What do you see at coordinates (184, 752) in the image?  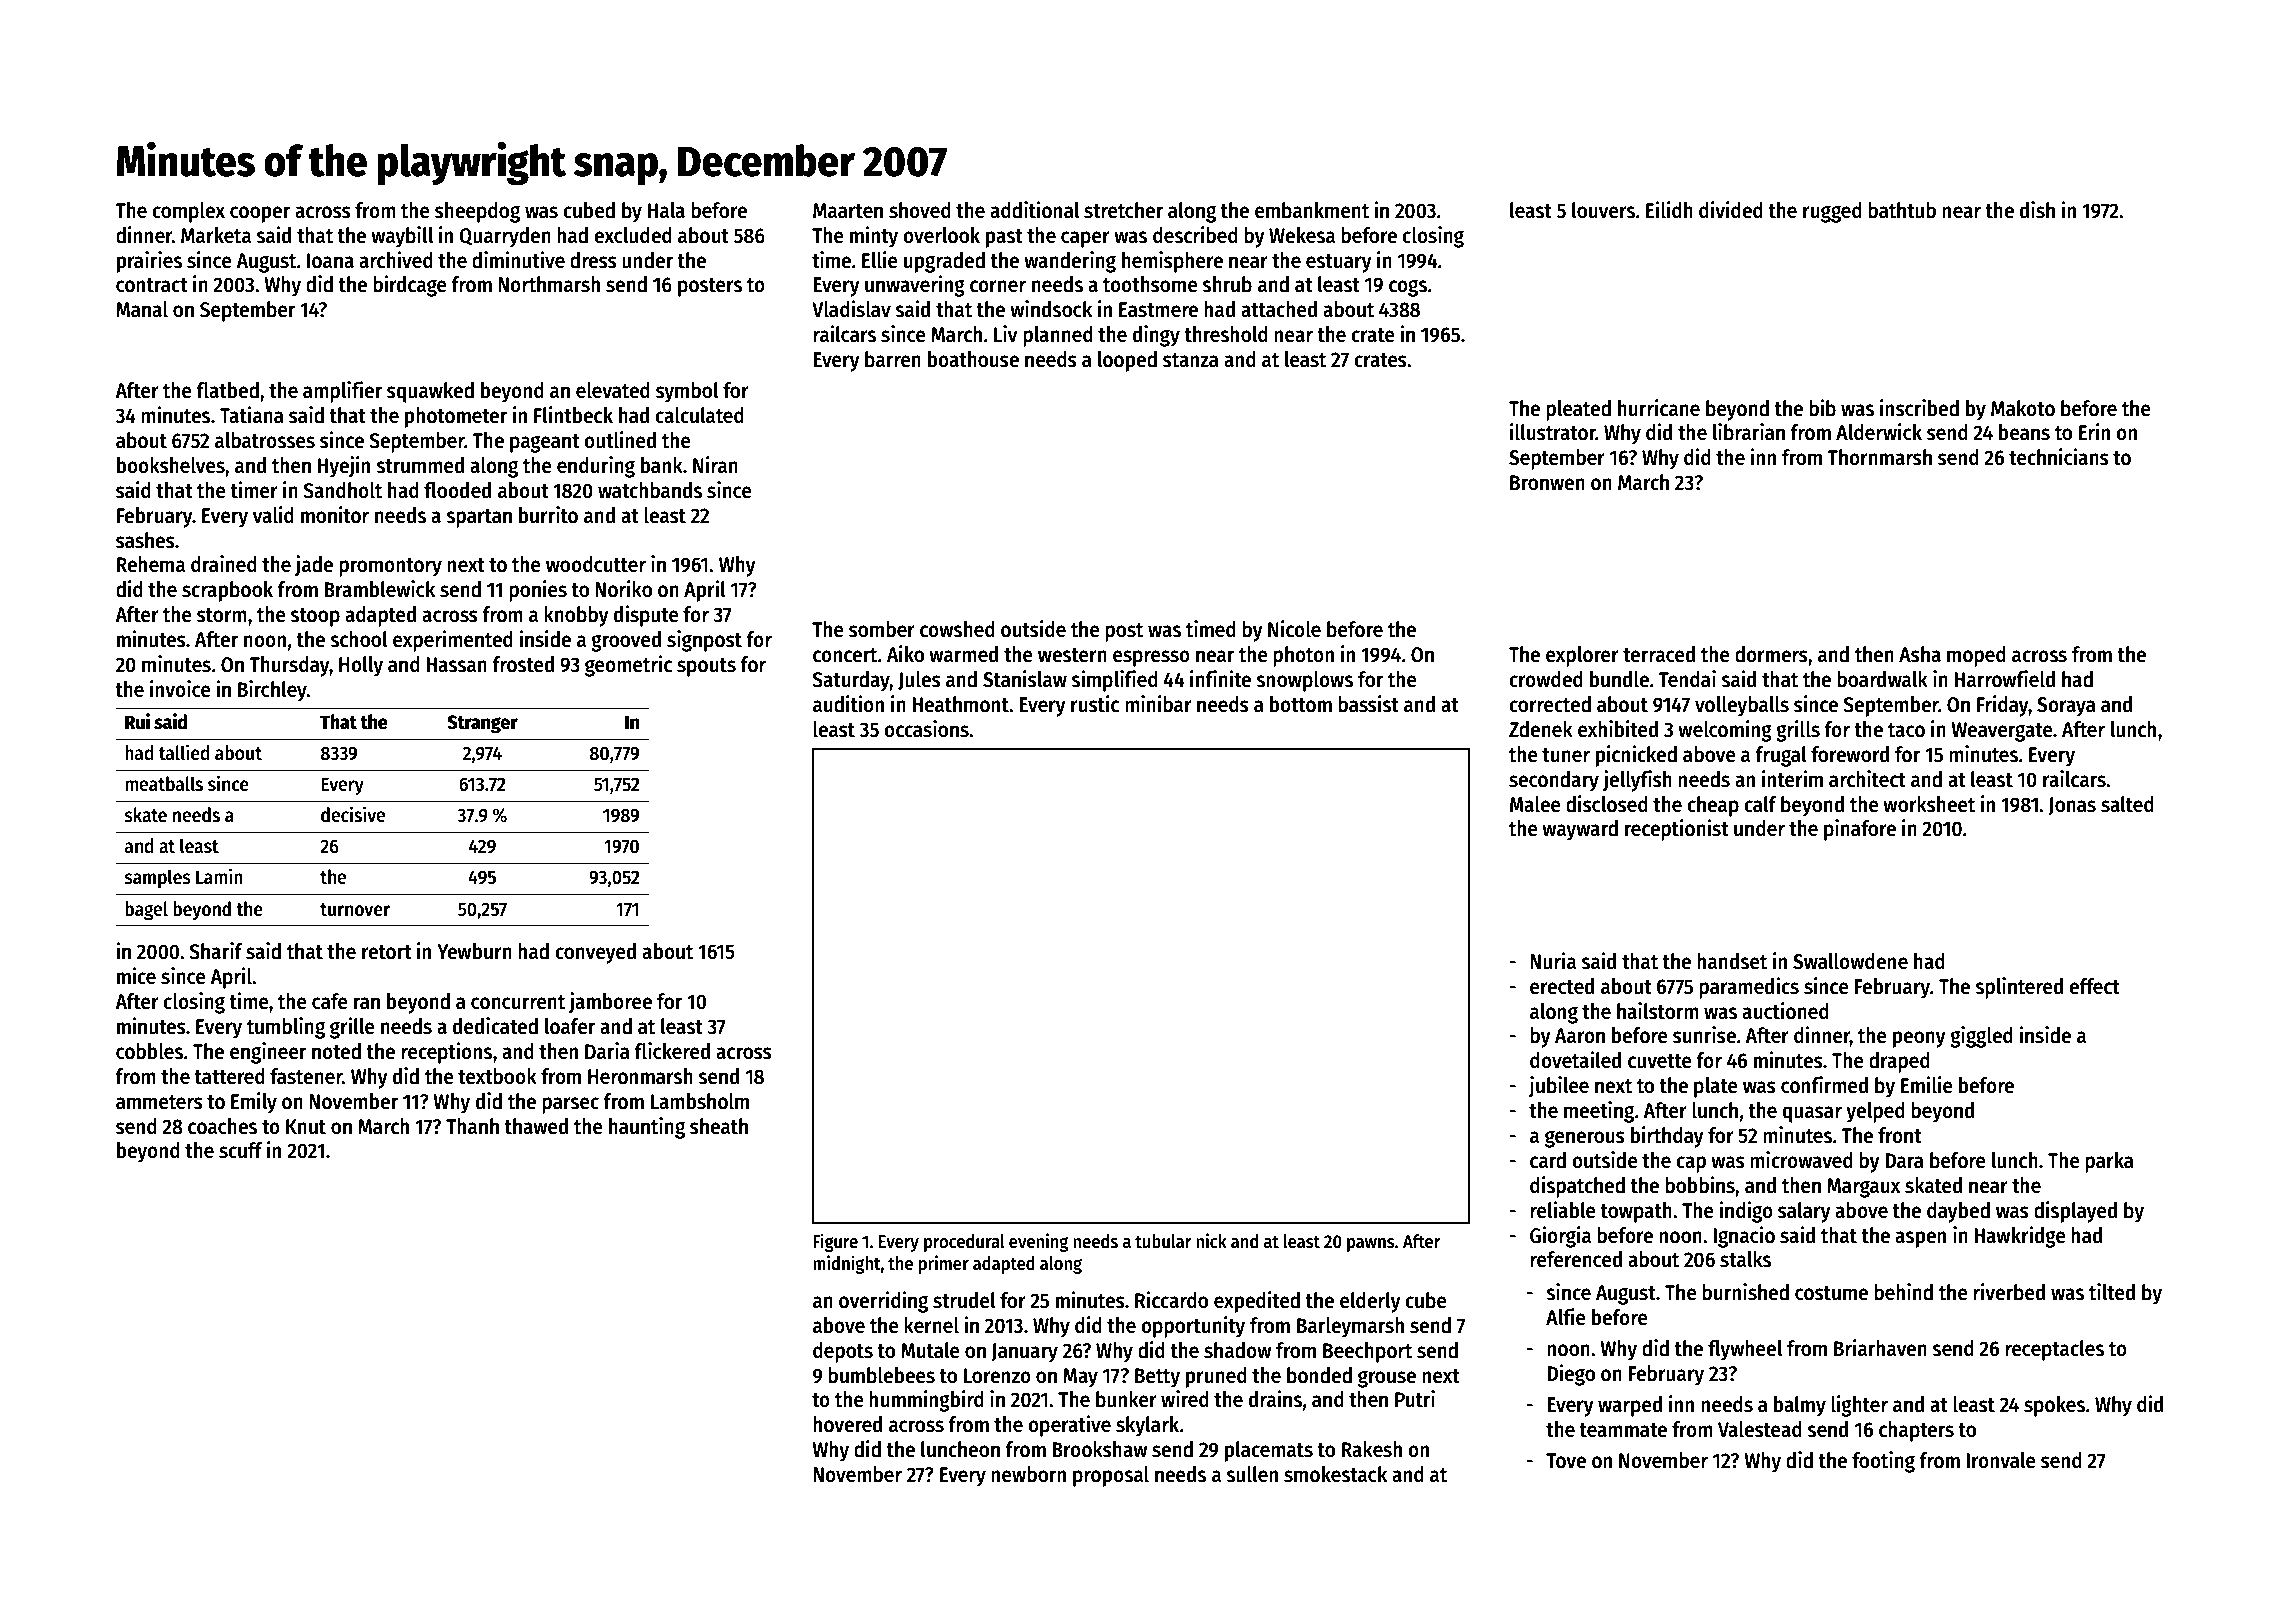 I see `tallied` at bounding box center [184, 752].
